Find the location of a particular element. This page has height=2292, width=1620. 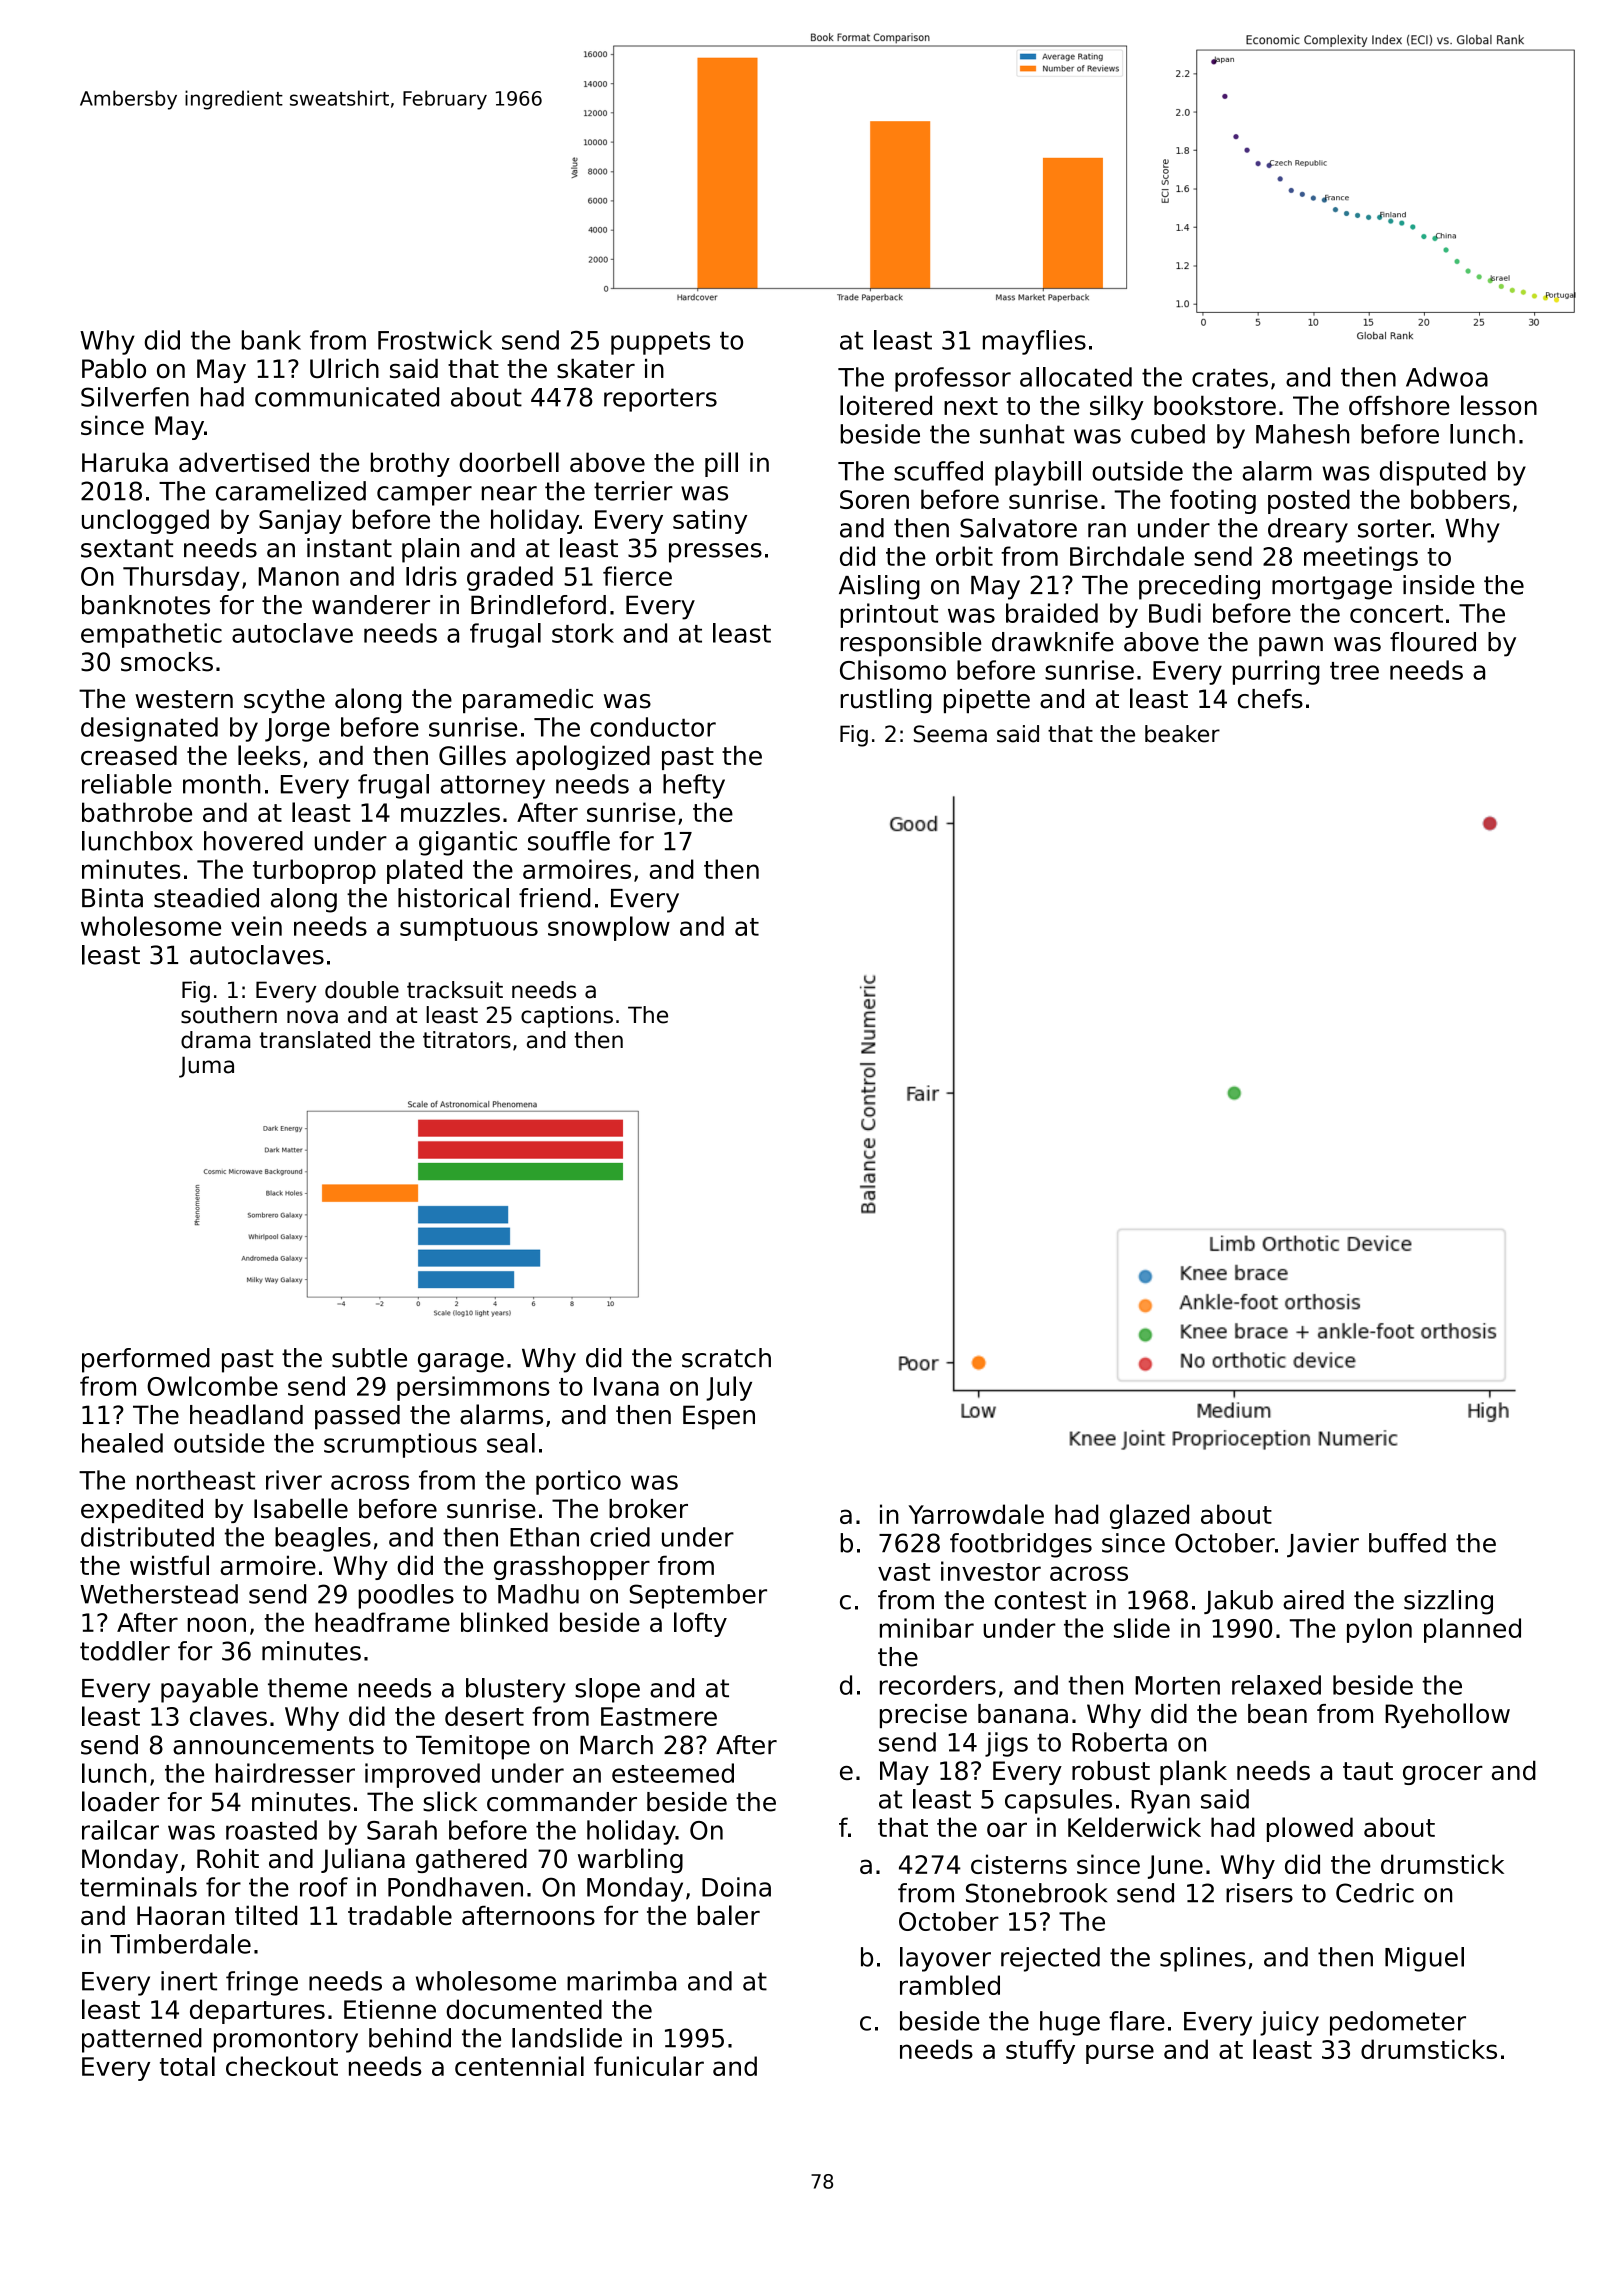

buffed is located at coordinates (1407, 1543).
